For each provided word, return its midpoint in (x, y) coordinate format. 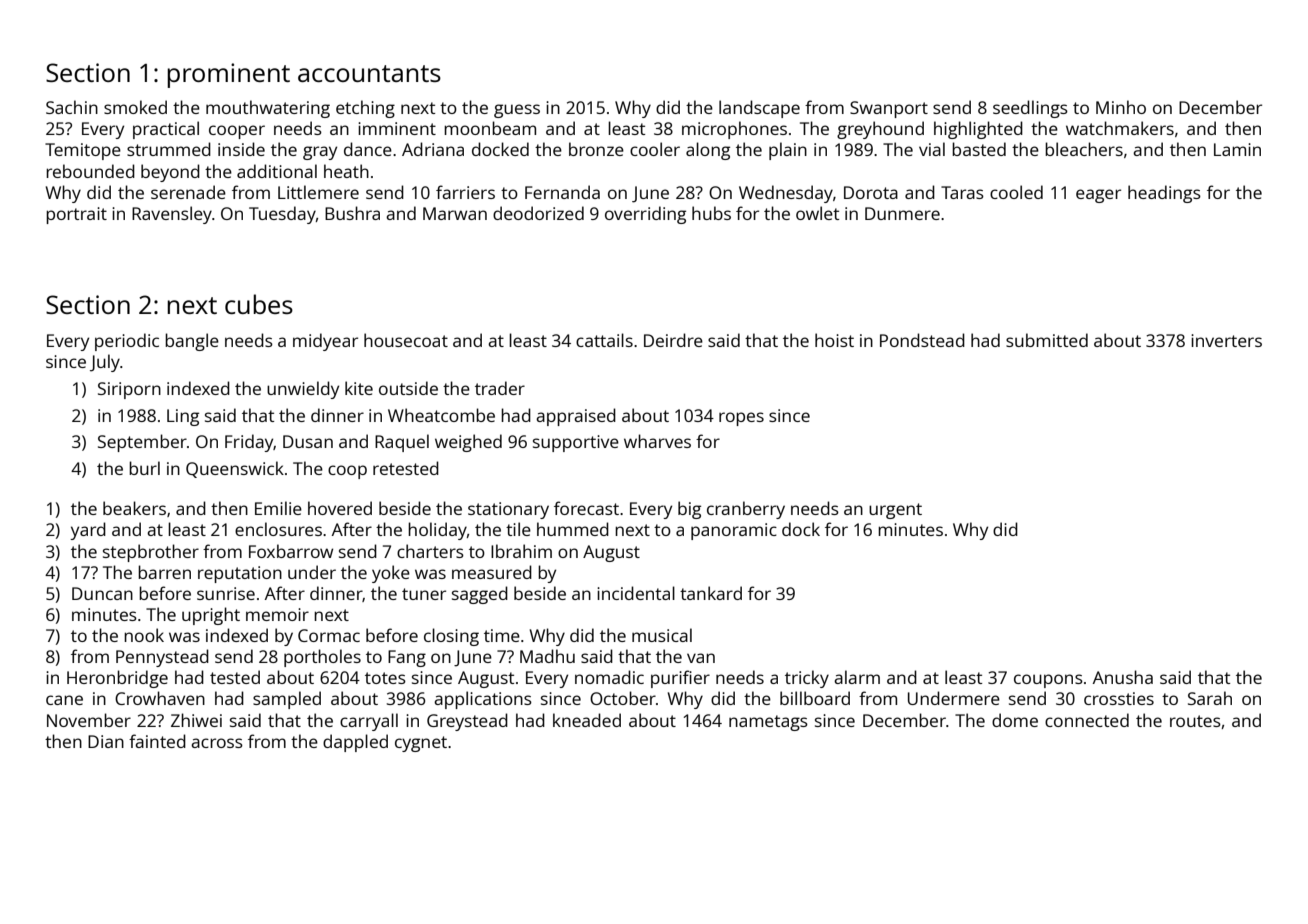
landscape (759, 109)
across (217, 743)
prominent (228, 75)
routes (1195, 721)
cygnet (421, 744)
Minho (1121, 107)
